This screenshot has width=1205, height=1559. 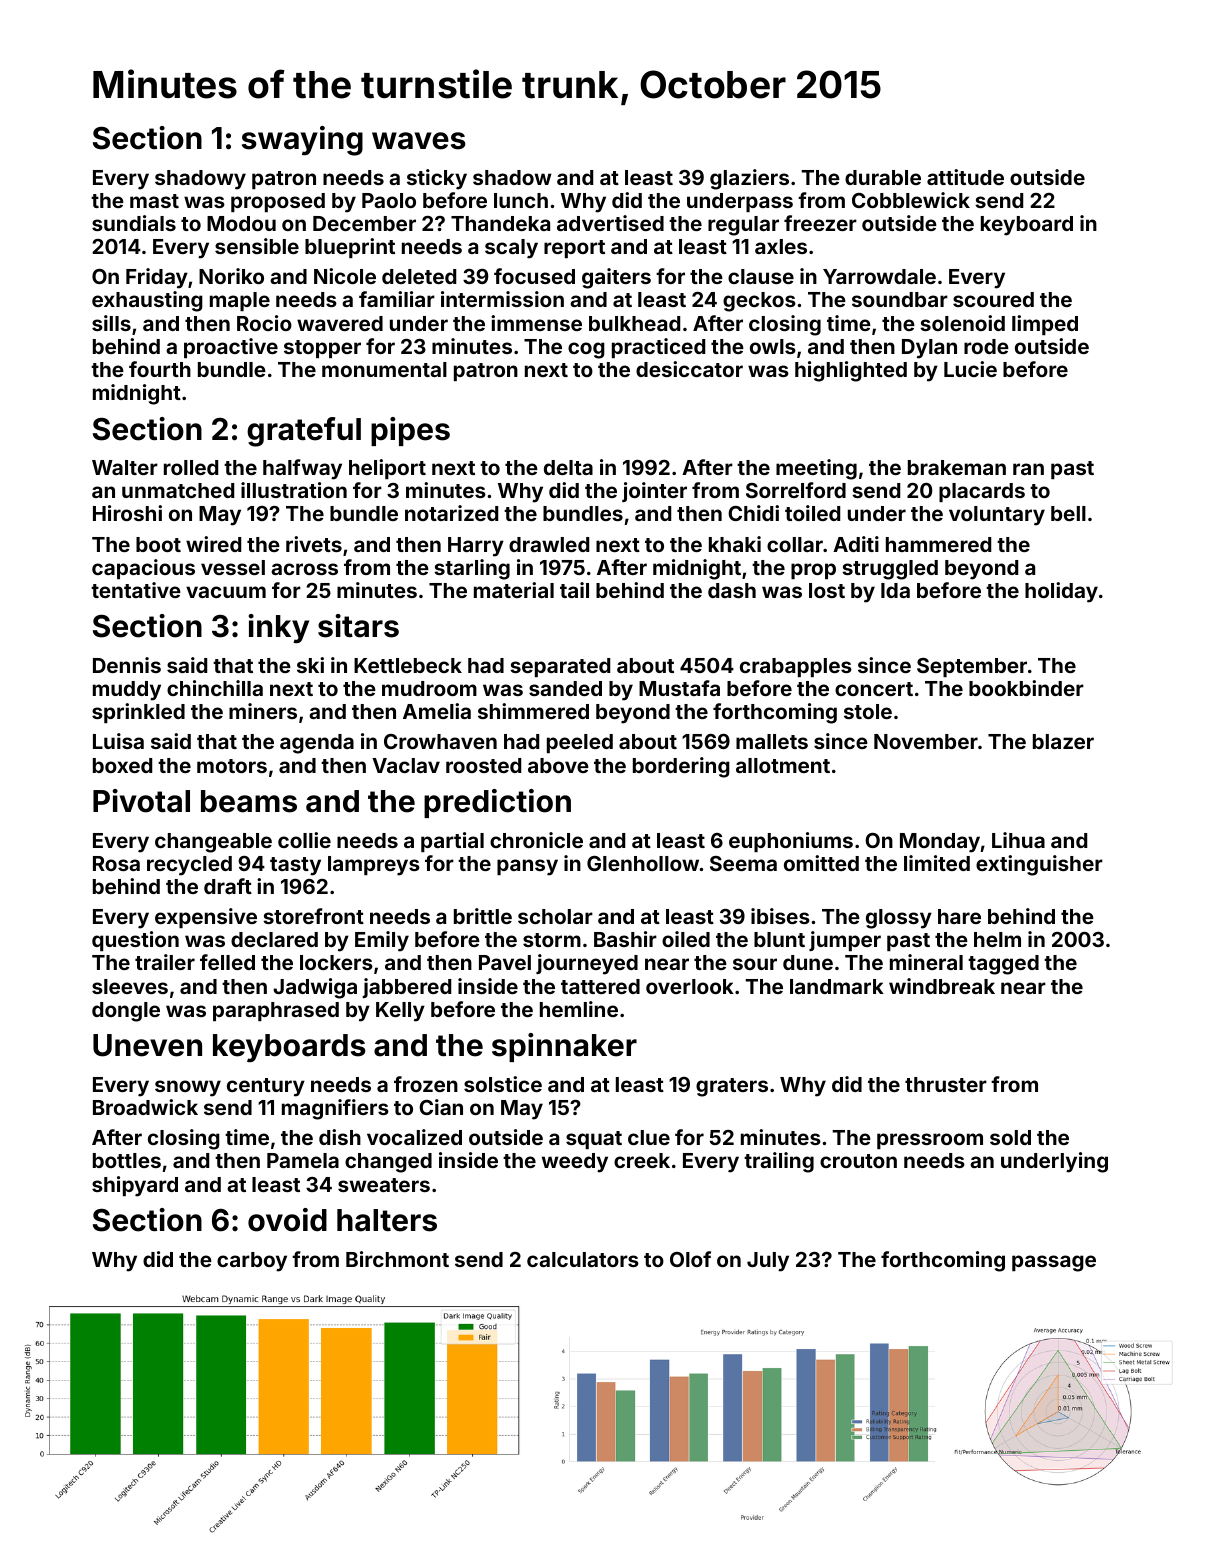 What do you see at coordinates (160, 369) in the screenshot?
I see `fourth` at bounding box center [160, 369].
